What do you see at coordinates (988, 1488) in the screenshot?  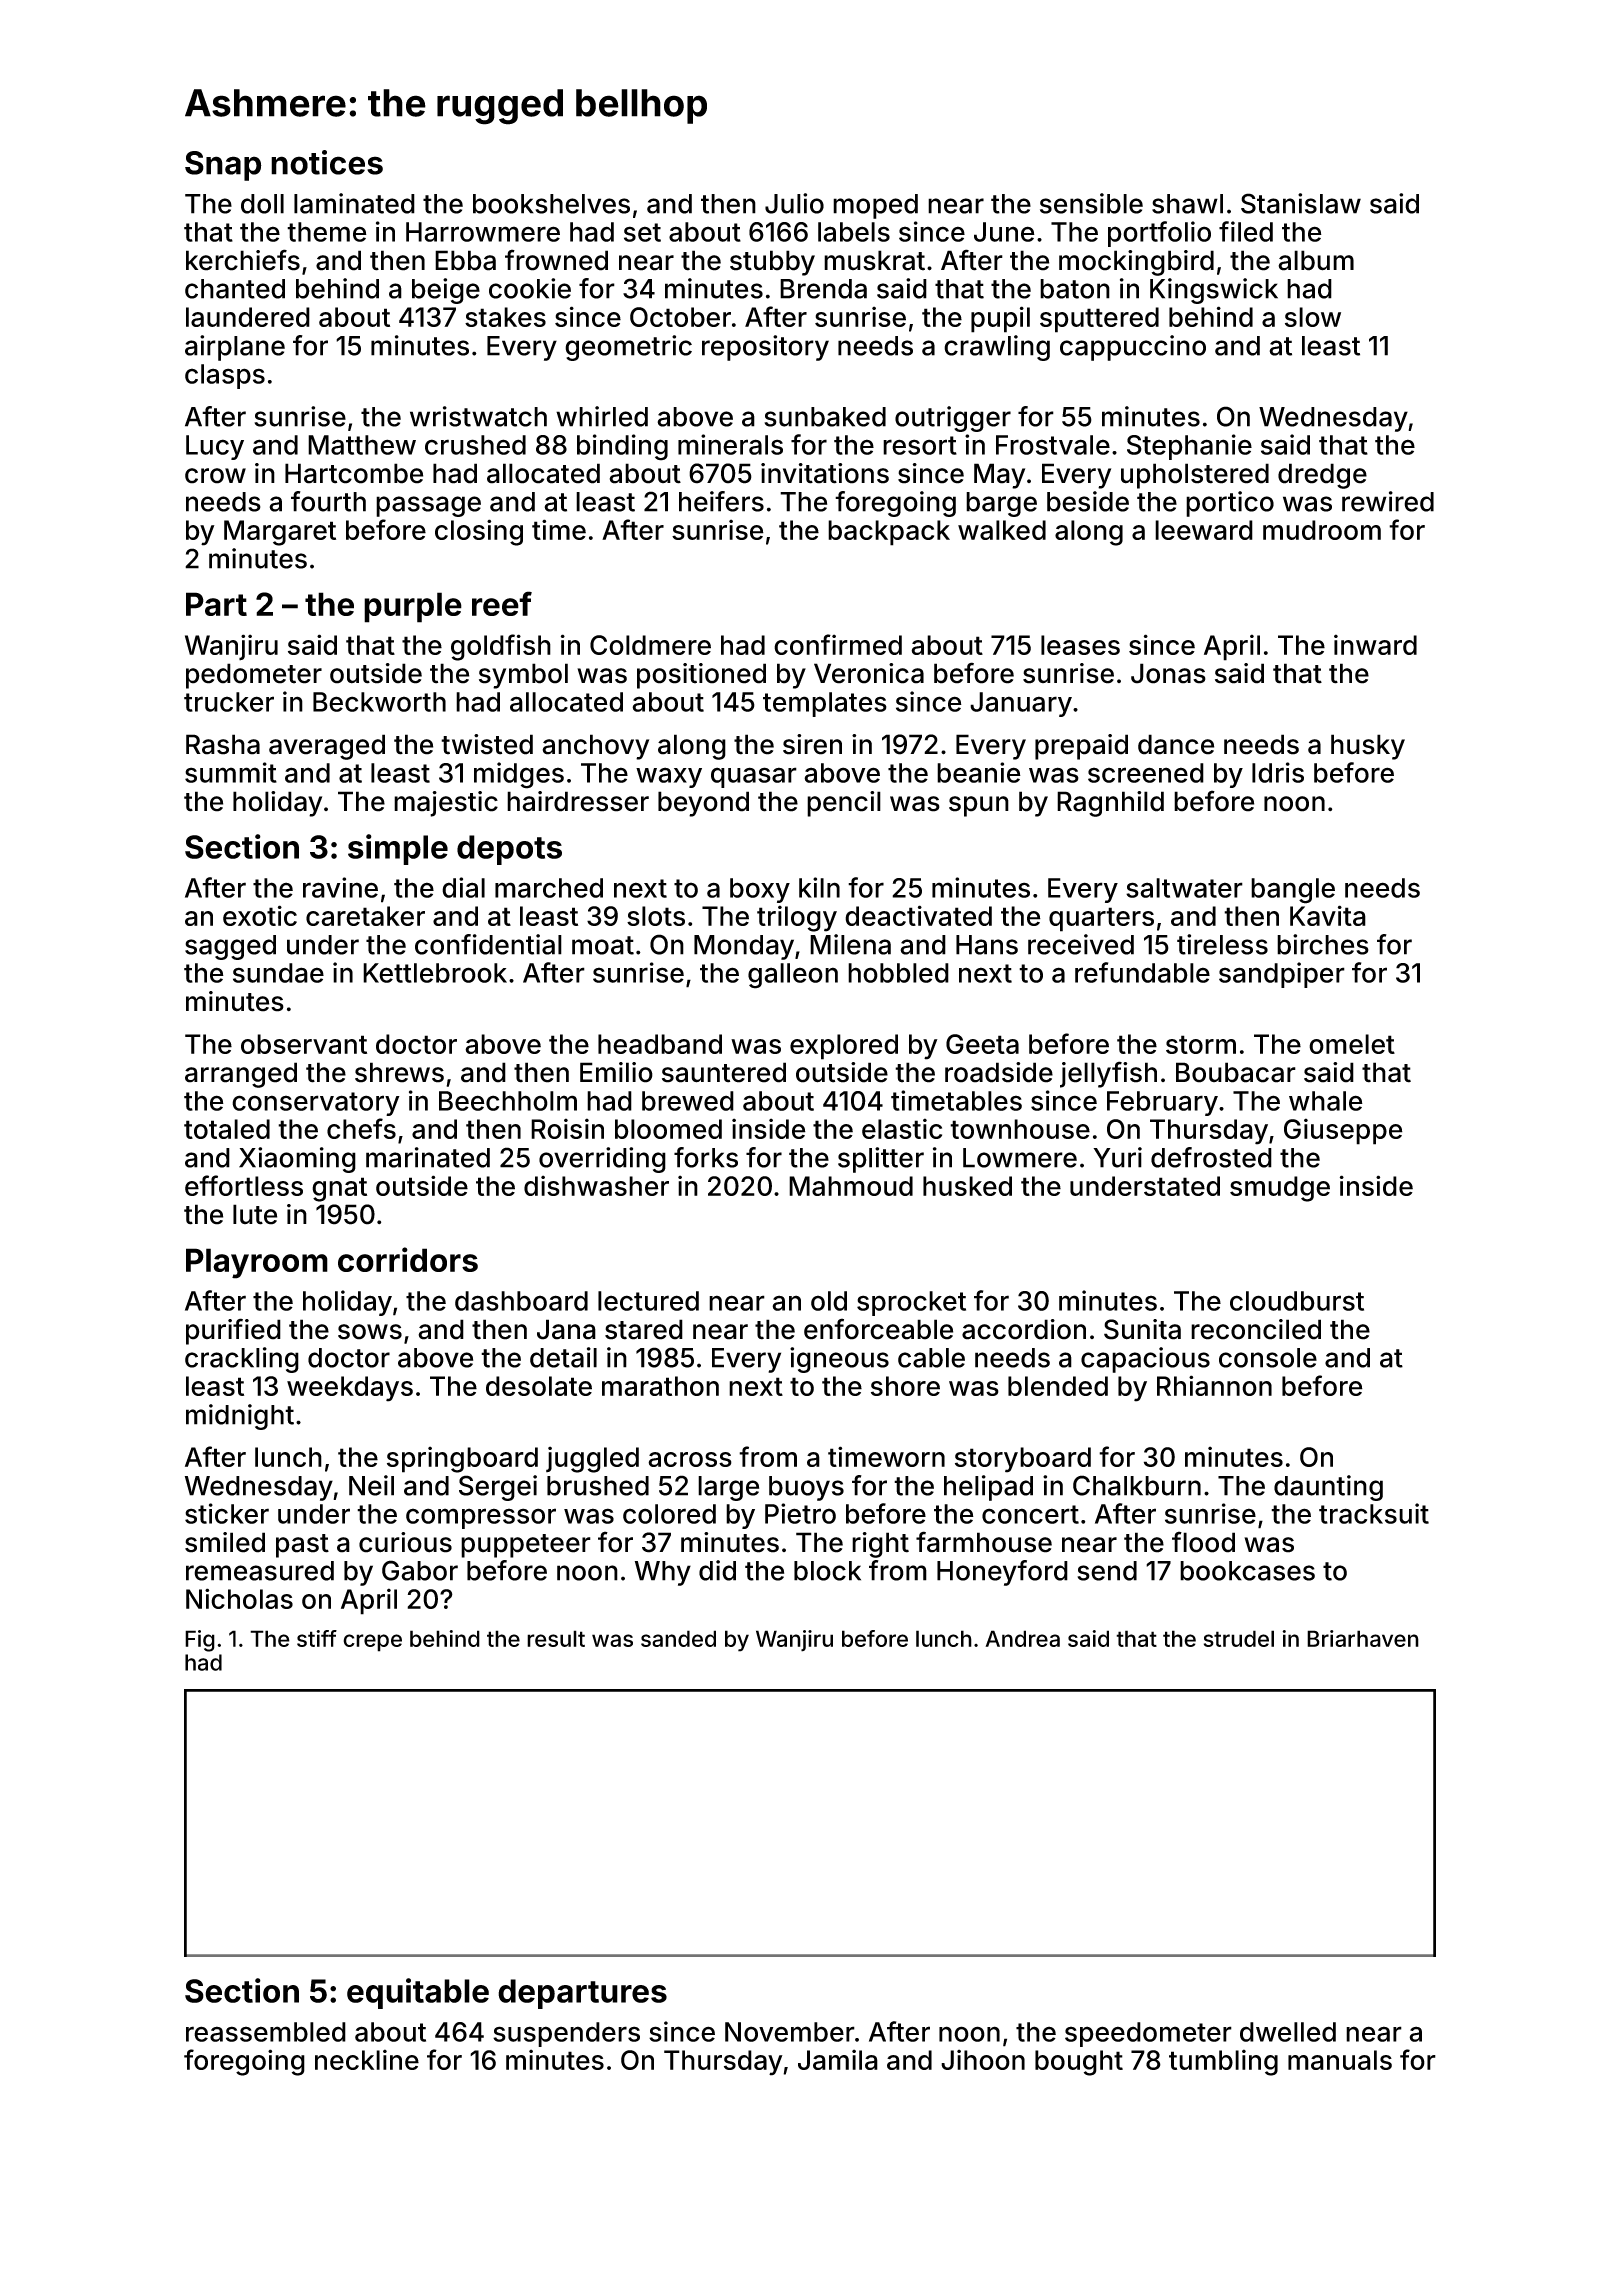 I see `helipad` at bounding box center [988, 1488].
